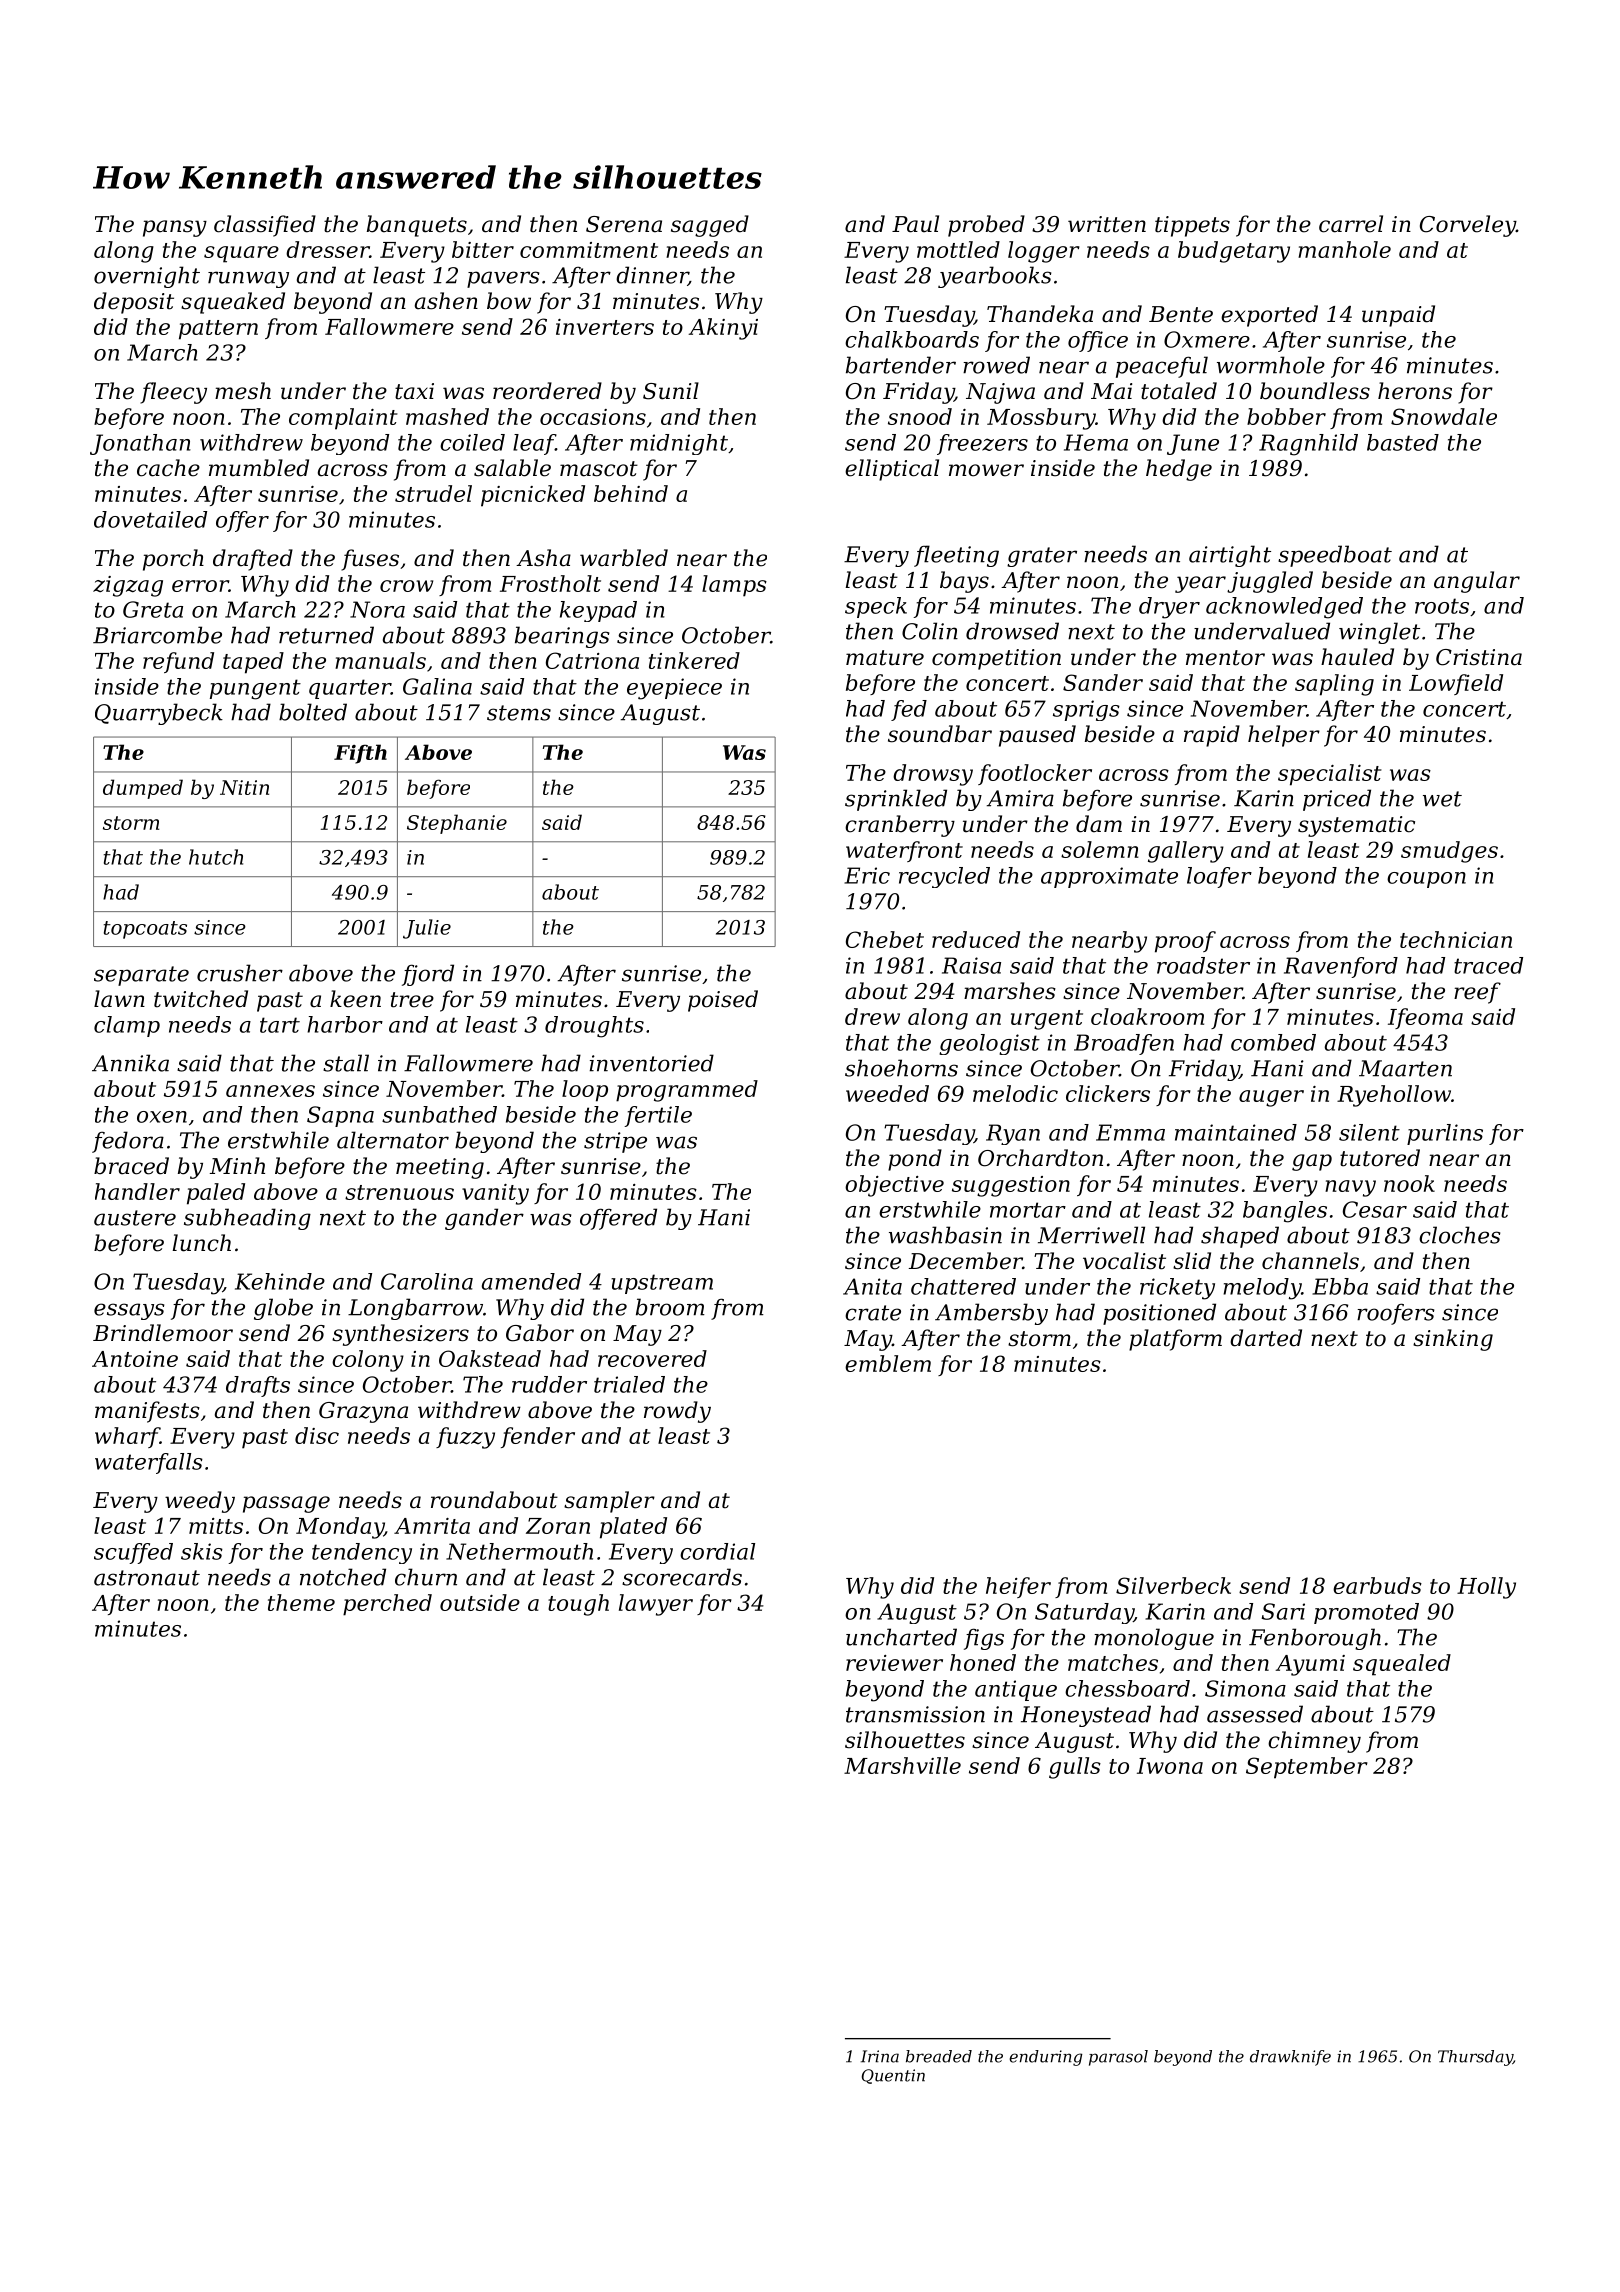 This screenshot has width=1620, height=2292. I want to click on reviewer, so click(894, 1663).
